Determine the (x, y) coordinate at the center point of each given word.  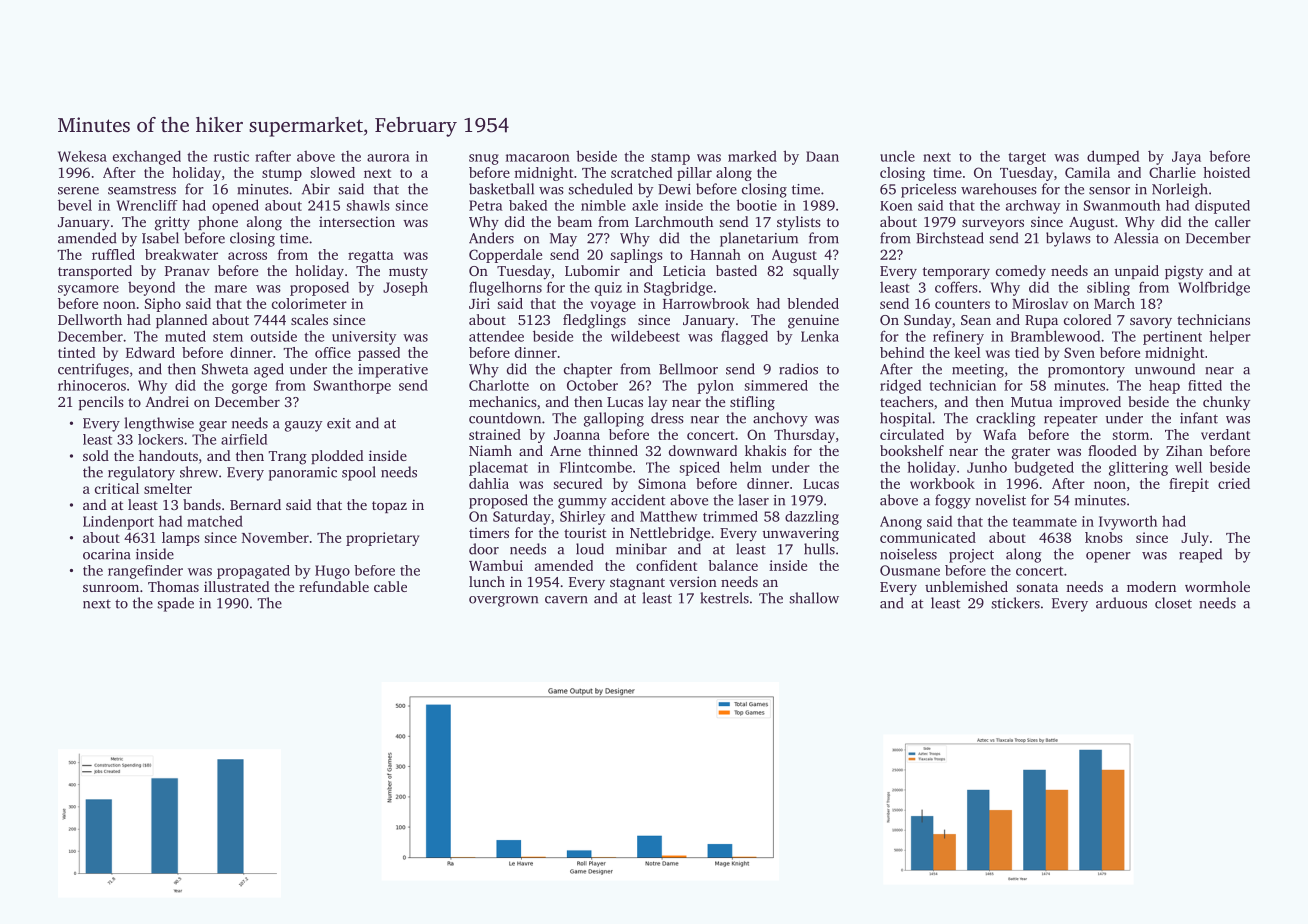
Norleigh (1180, 190)
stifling (752, 403)
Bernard (255, 504)
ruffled (113, 254)
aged (269, 370)
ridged (900, 386)
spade (175, 604)
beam (574, 221)
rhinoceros (92, 385)
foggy (953, 501)
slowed (332, 172)
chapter (588, 370)
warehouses (999, 189)
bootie (756, 205)
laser (753, 500)
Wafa (1000, 434)
